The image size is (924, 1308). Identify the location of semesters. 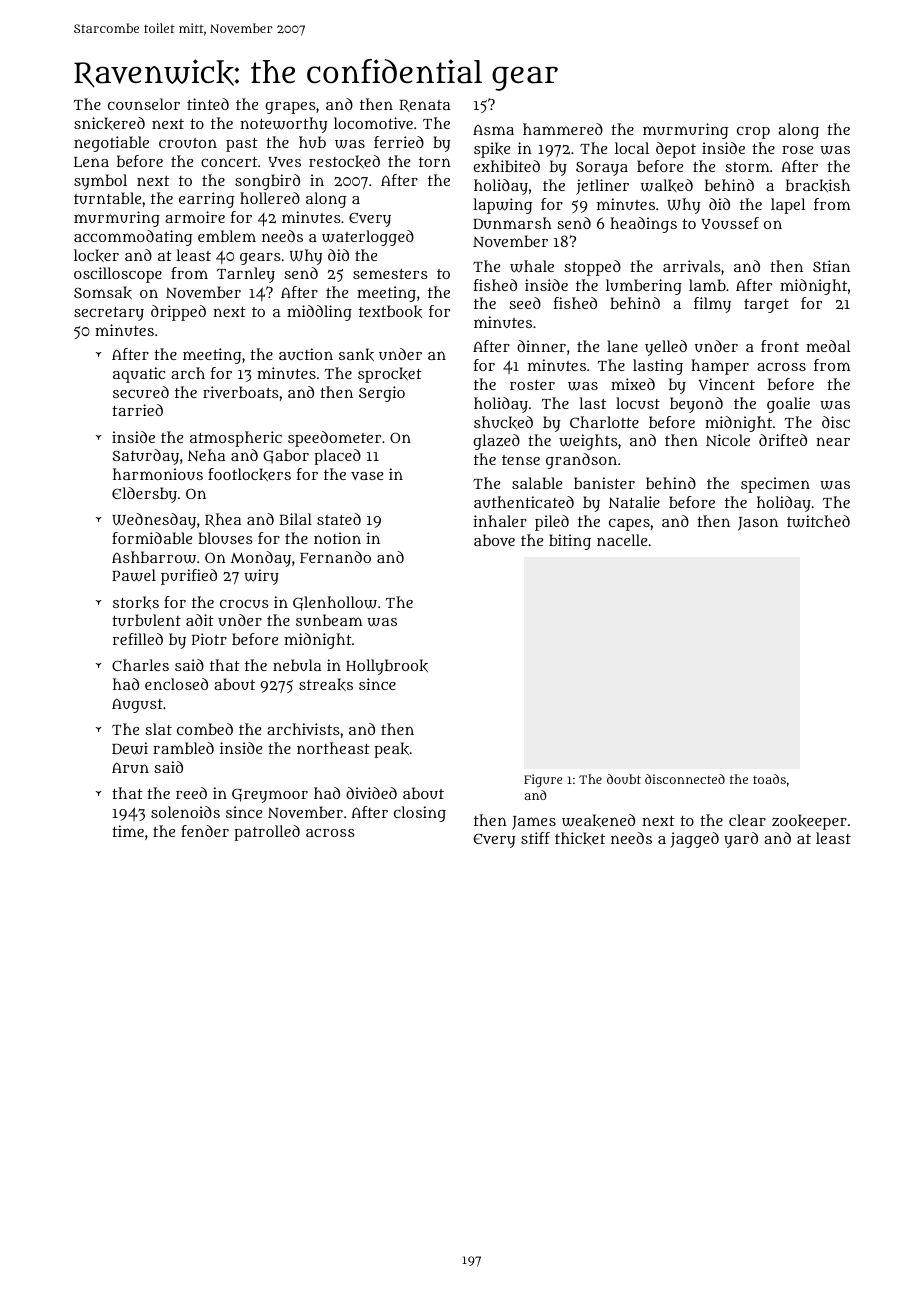
(390, 274).
